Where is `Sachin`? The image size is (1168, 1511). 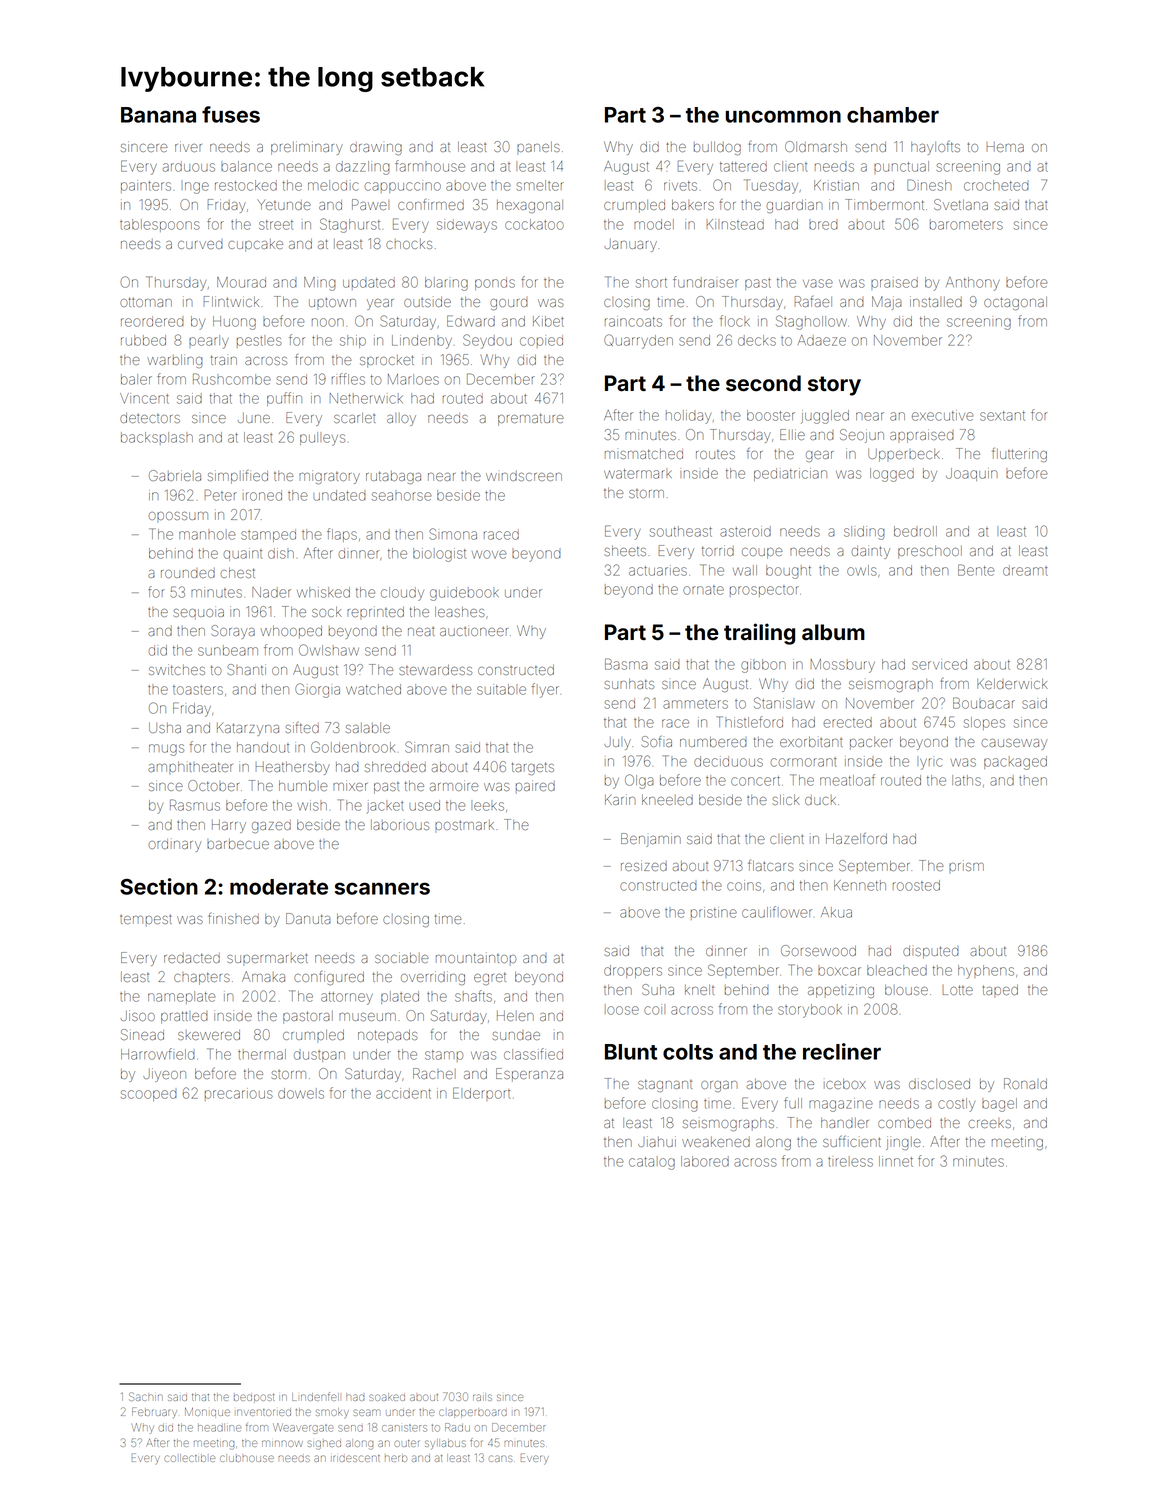
Sachin is located at coordinates (146, 1396).
